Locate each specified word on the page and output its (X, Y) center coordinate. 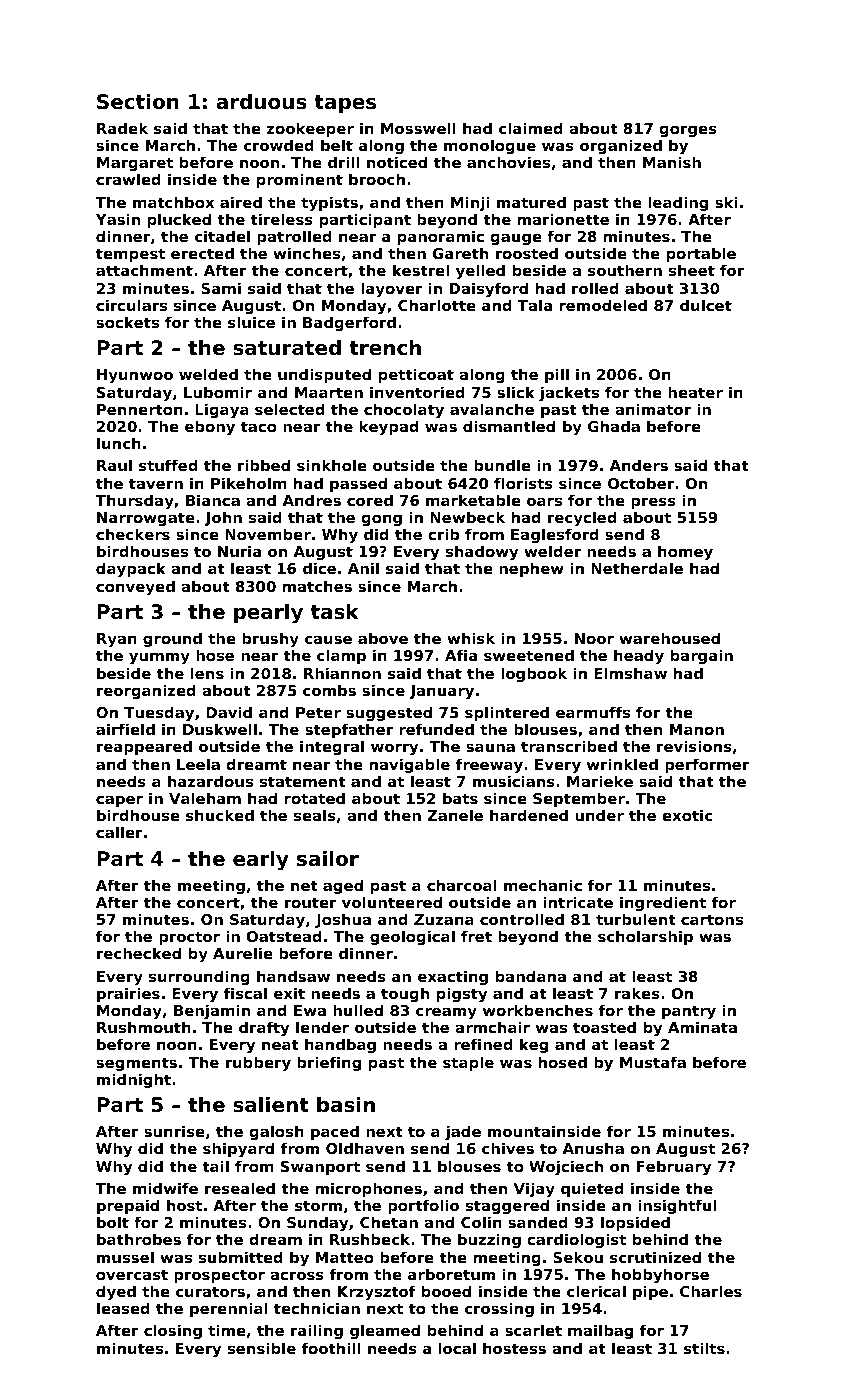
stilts (704, 1348)
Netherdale (637, 568)
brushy (270, 639)
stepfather (349, 730)
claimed (531, 128)
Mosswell (418, 128)
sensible (262, 1348)
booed (446, 1291)
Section (138, 102)
